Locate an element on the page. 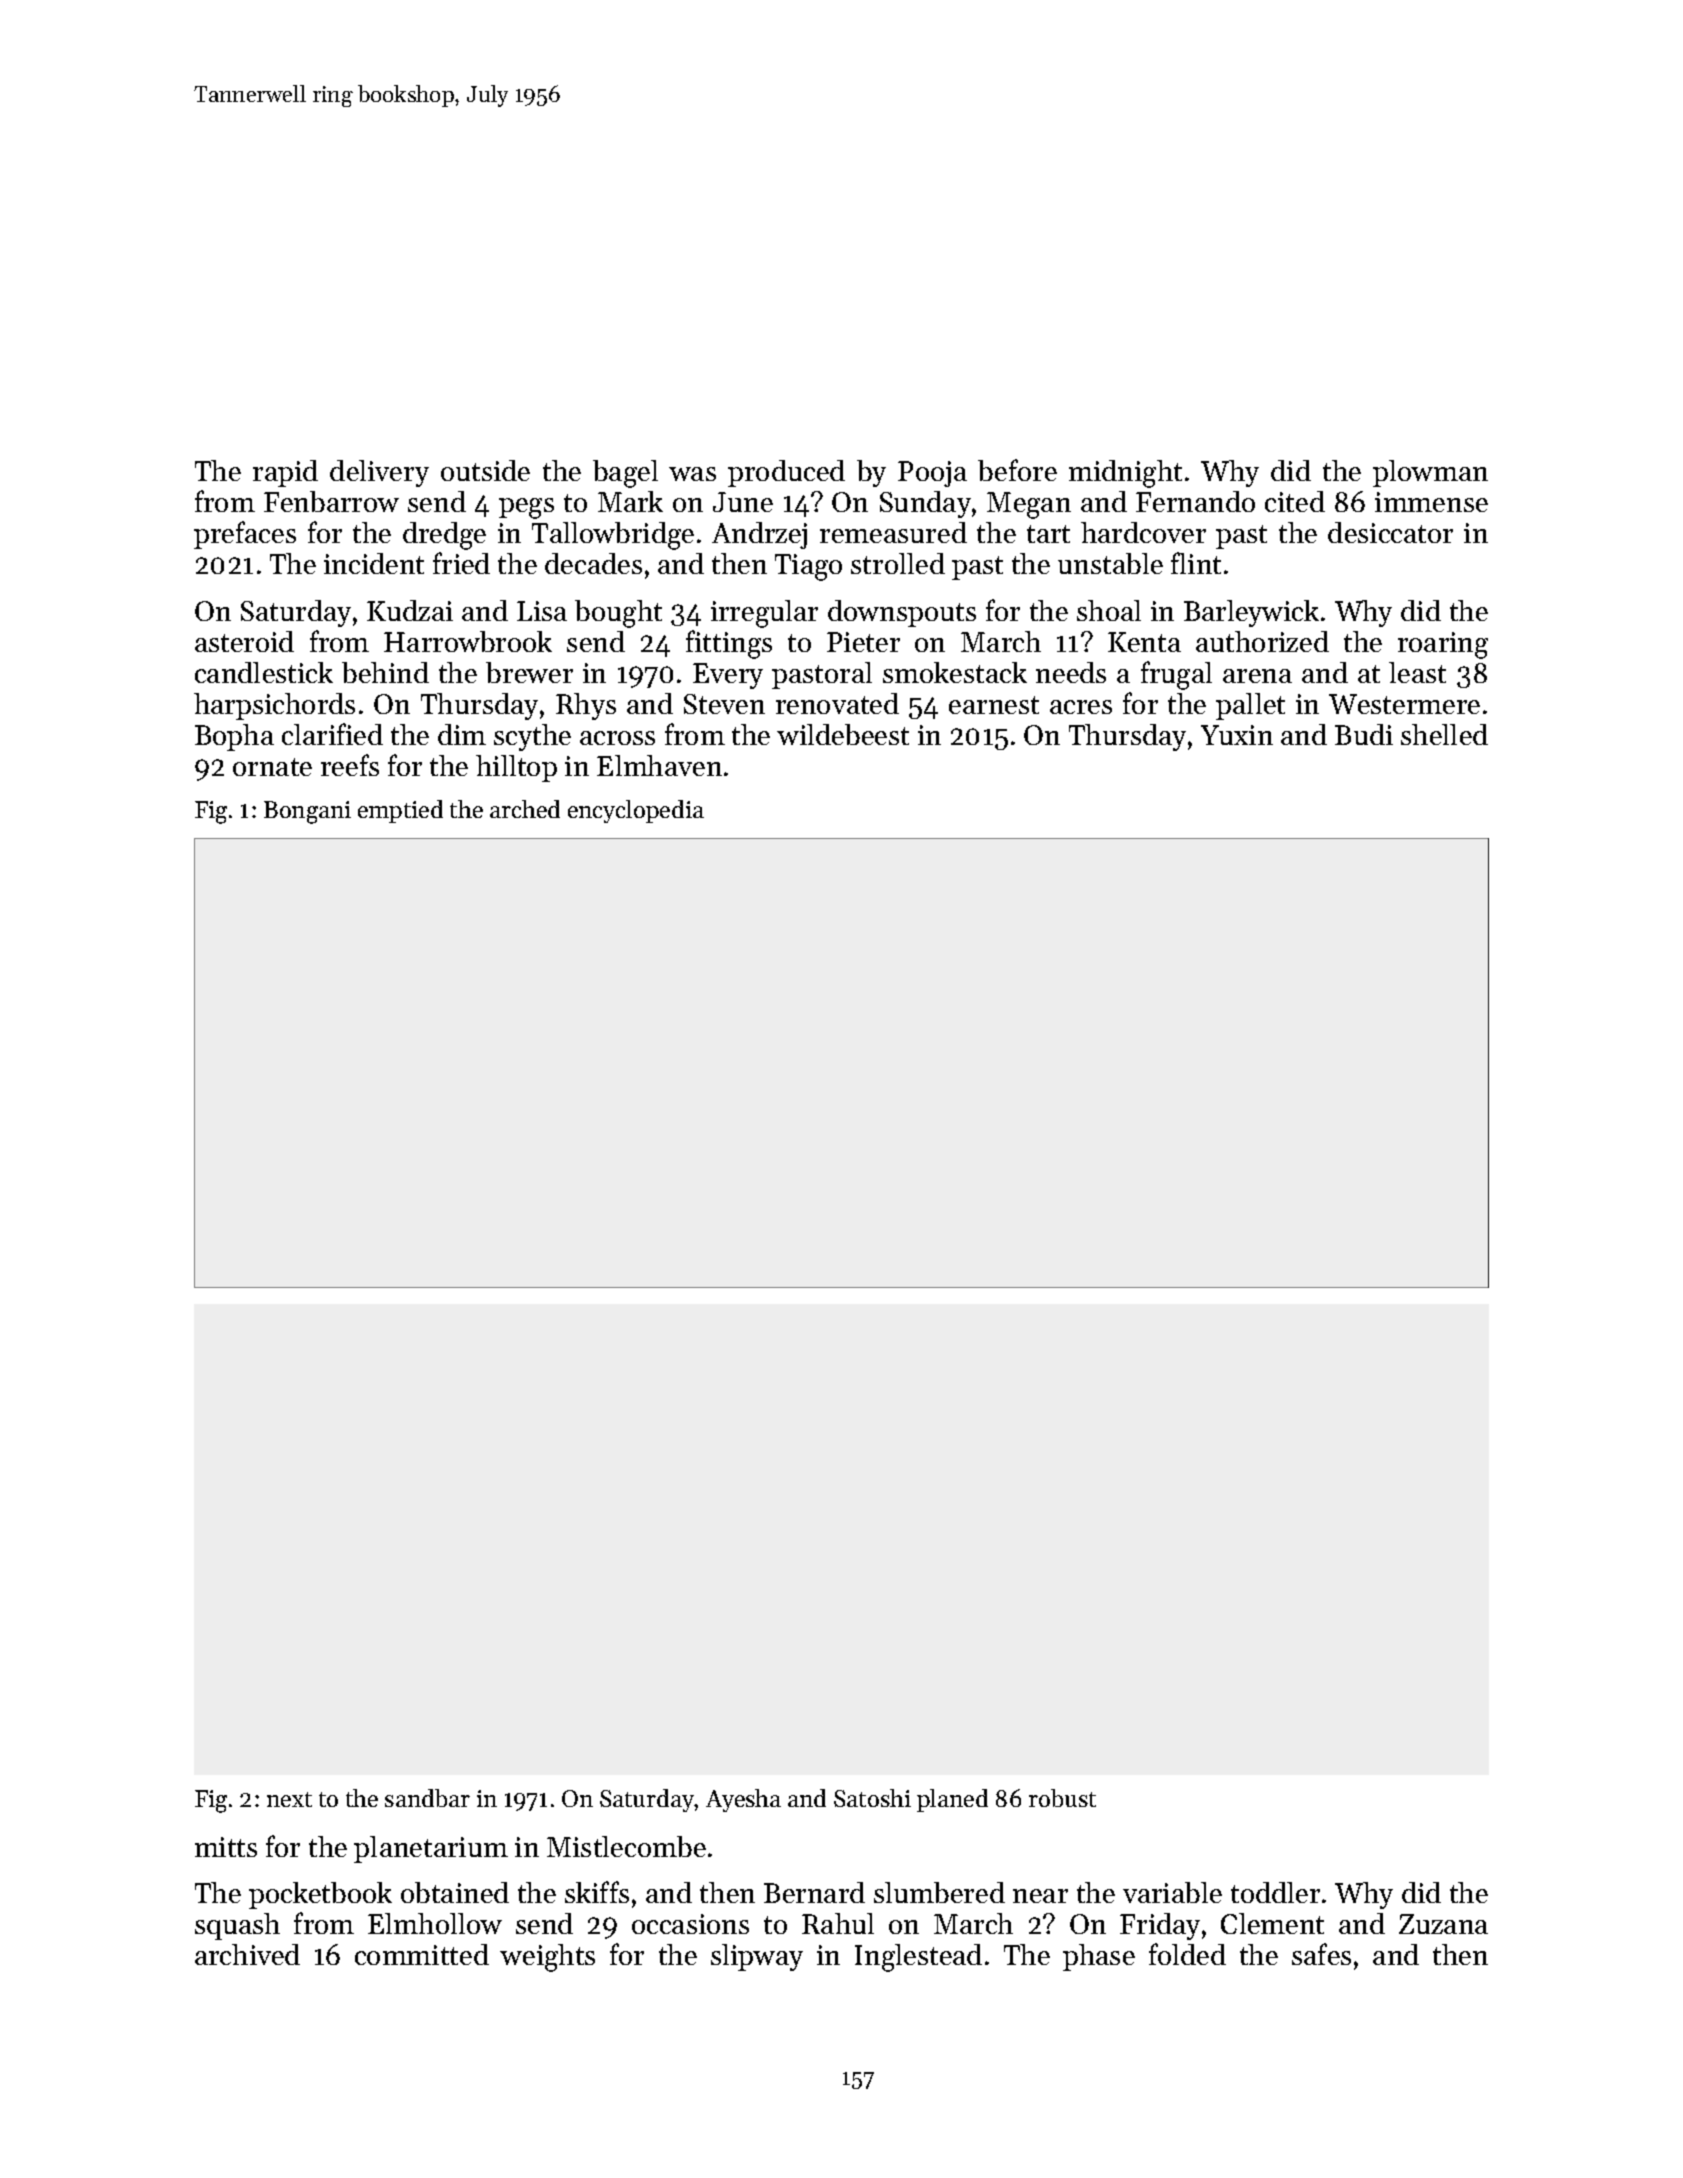 This document has width=1683, height=2178. archived is located at coordinates (247, 1954).
